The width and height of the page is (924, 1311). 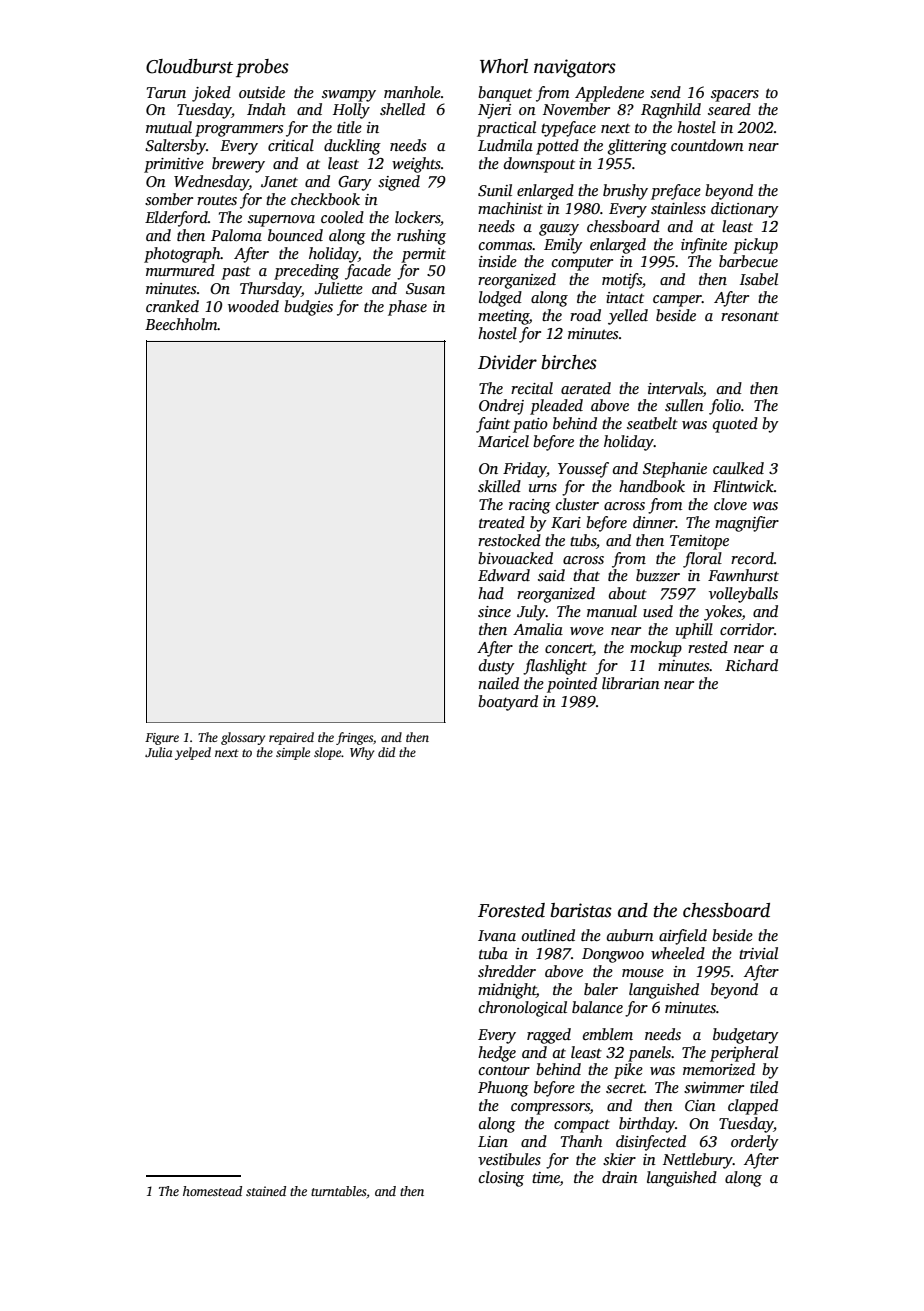 What do you see at coordinates (694, 631) in the page?
I see `uphill` at bounding box center [694, 631].
